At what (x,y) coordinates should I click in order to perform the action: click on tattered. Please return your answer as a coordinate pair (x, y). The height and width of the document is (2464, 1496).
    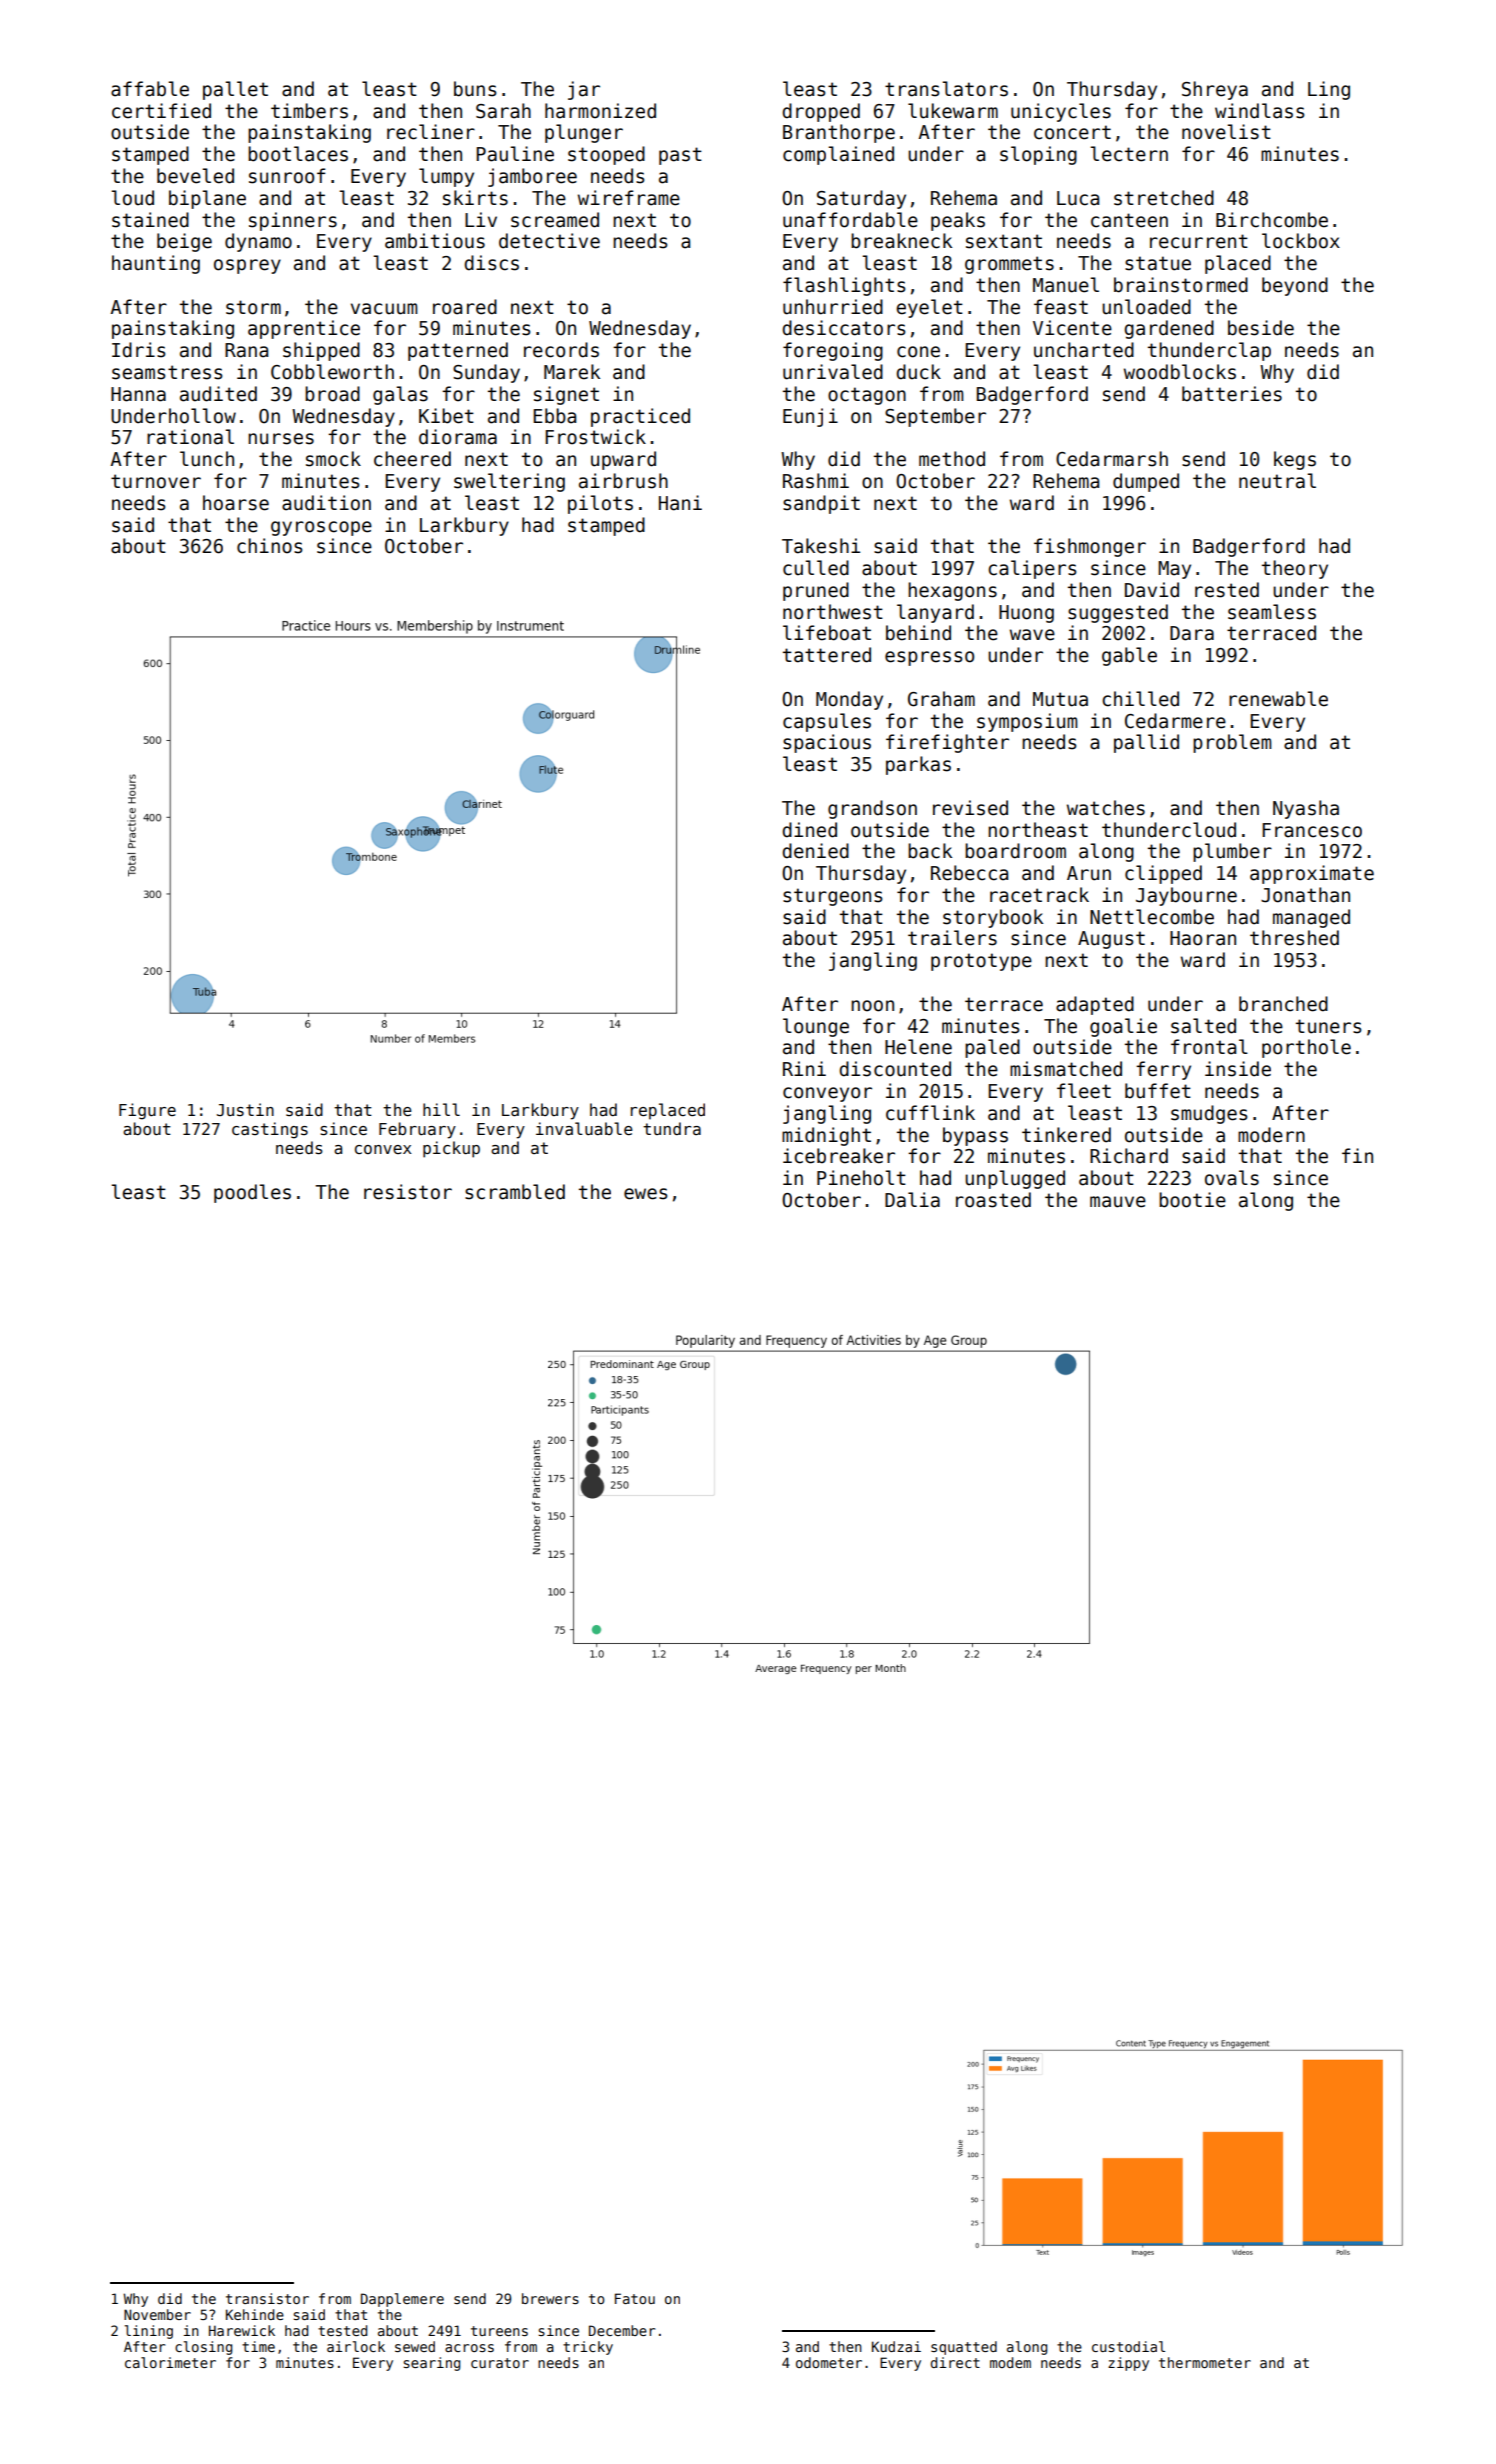
    Looking at the image, I should click on (827, 655).
